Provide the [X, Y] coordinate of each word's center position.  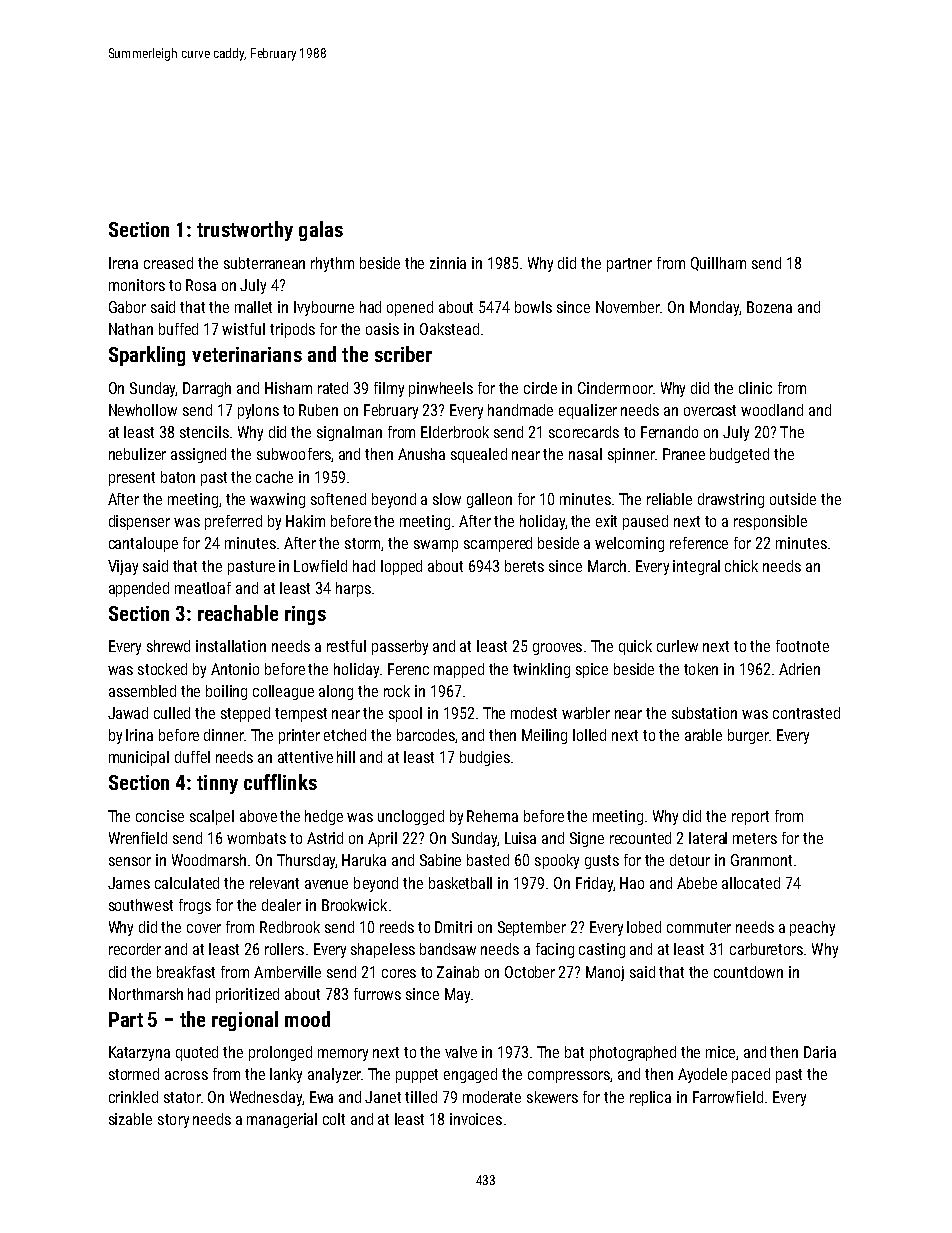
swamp [436, 546]
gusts [602, 862]
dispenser [139, 522]
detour [690, 860]
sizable [130, 1119]
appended [139, 589]
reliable [669, 499]
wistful [243, 329]
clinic [755, 388]
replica [650, 1098]
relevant [274, 883]
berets [524, 566]
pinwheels [441, 389]
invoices [476, 1119]
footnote [802, 646]
